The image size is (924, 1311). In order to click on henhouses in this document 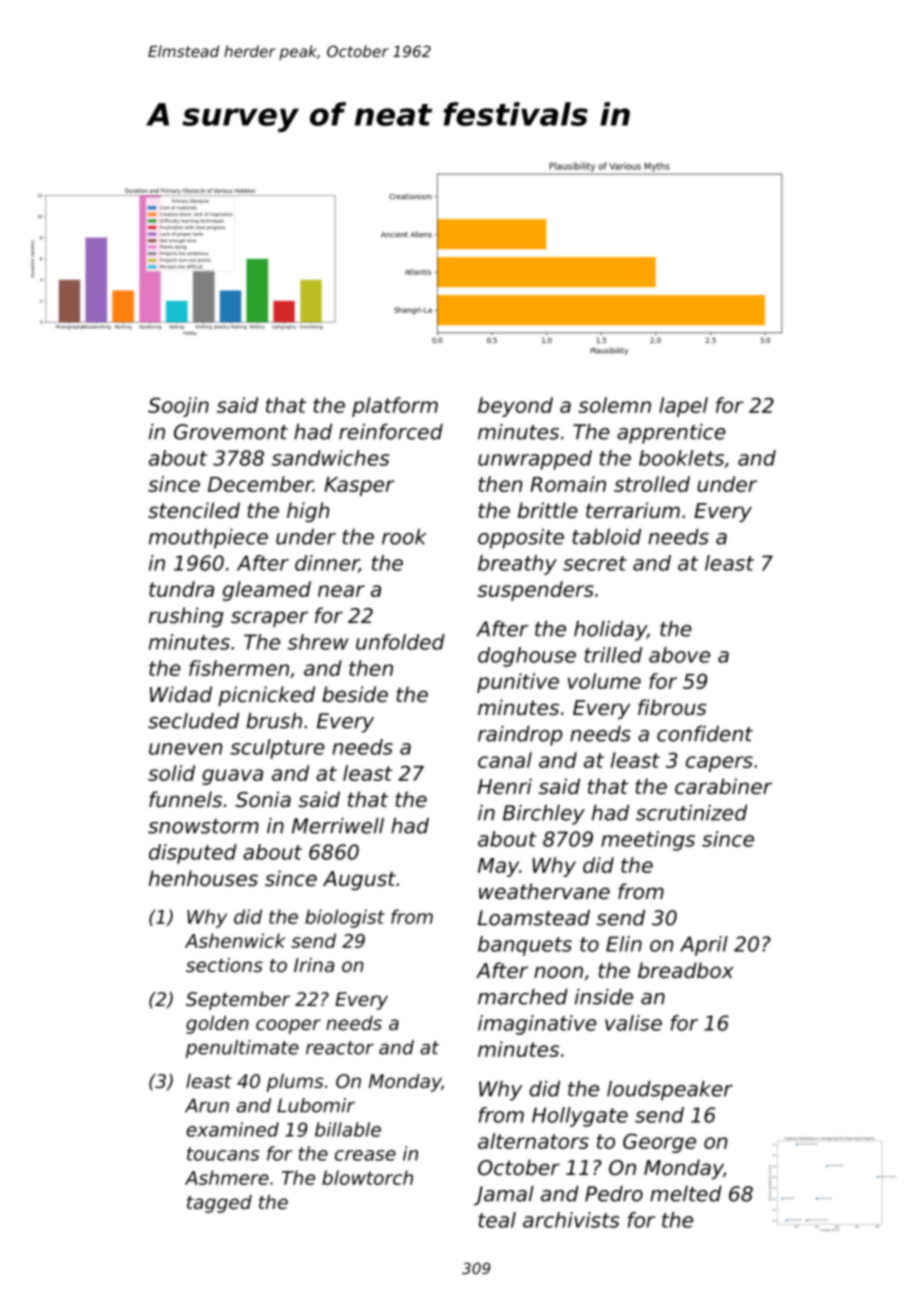, I will do `click(203, 878)`.
